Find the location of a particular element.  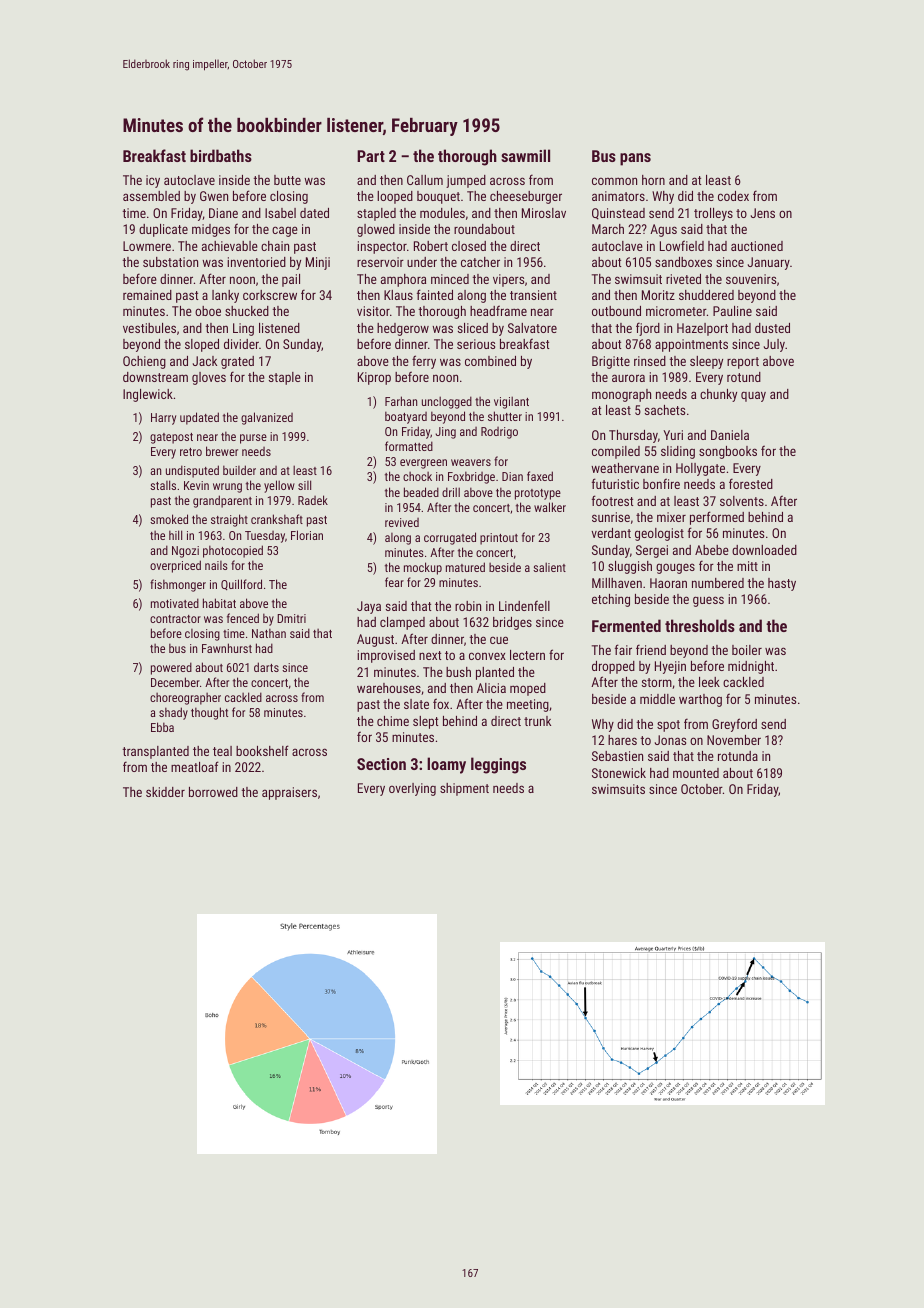

robin is located at coordinates (468, 606).
